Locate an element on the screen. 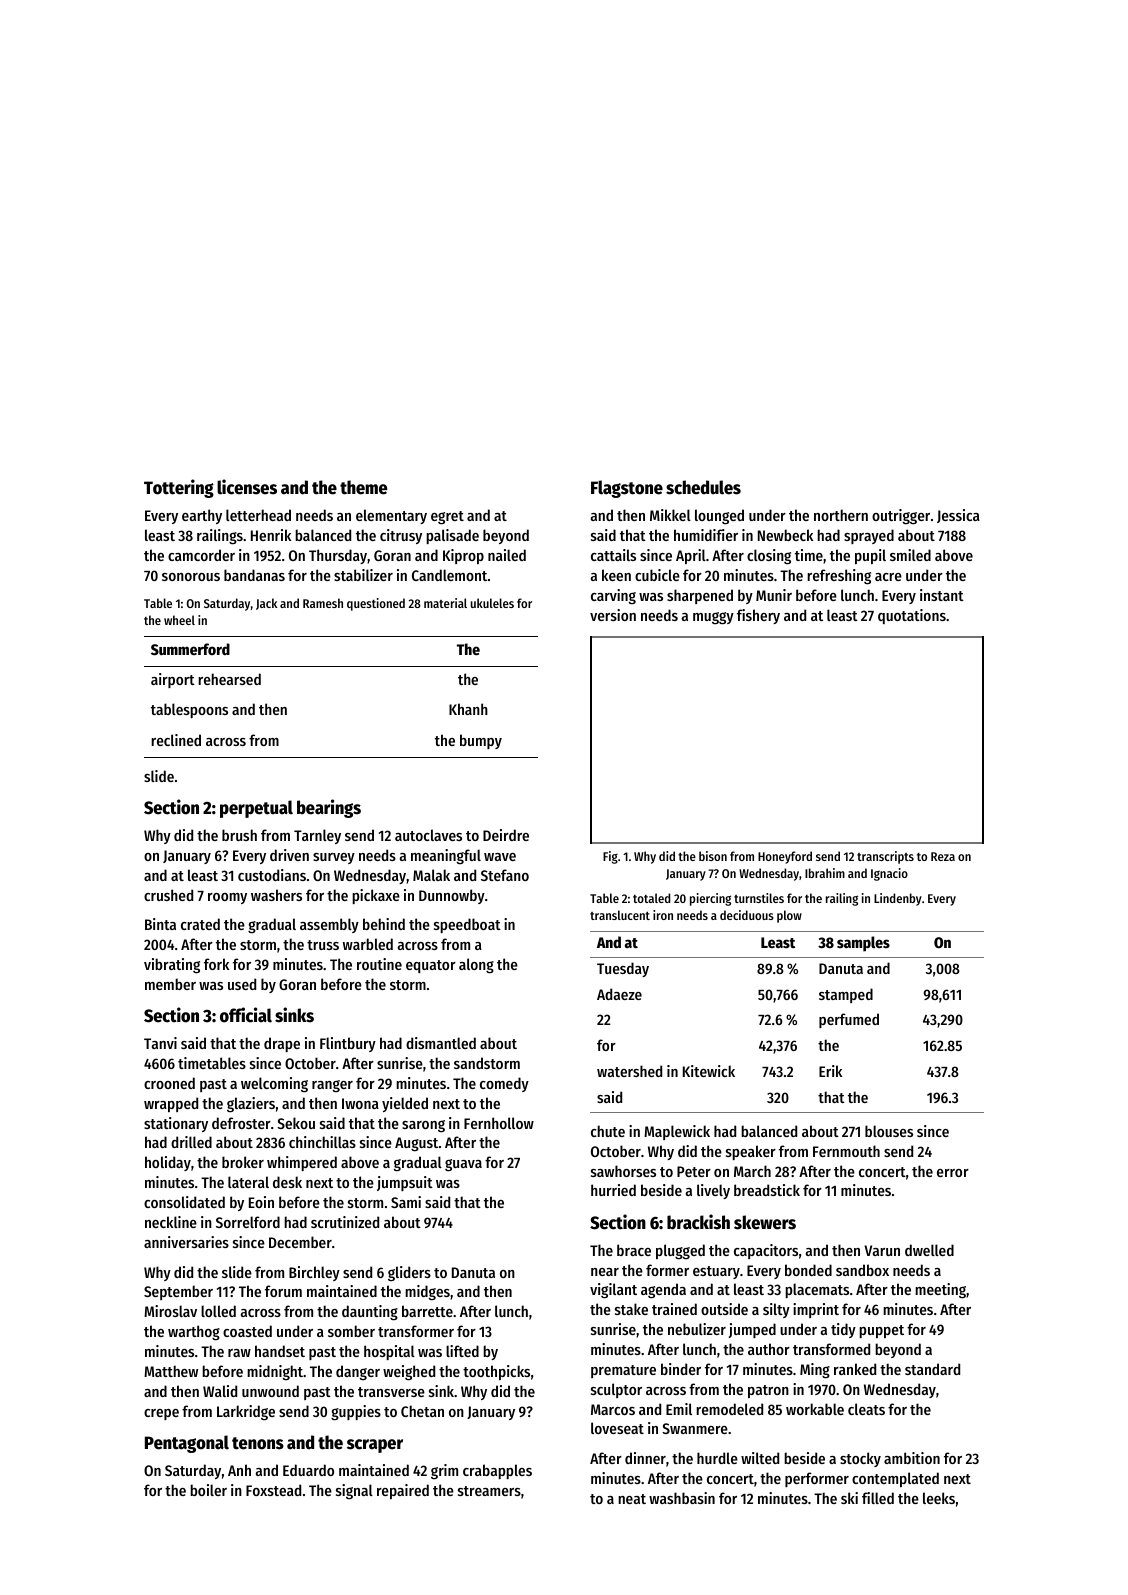 This screenshot has height=1595, width=1128. repaired is located at coordinates (403, 1491).
